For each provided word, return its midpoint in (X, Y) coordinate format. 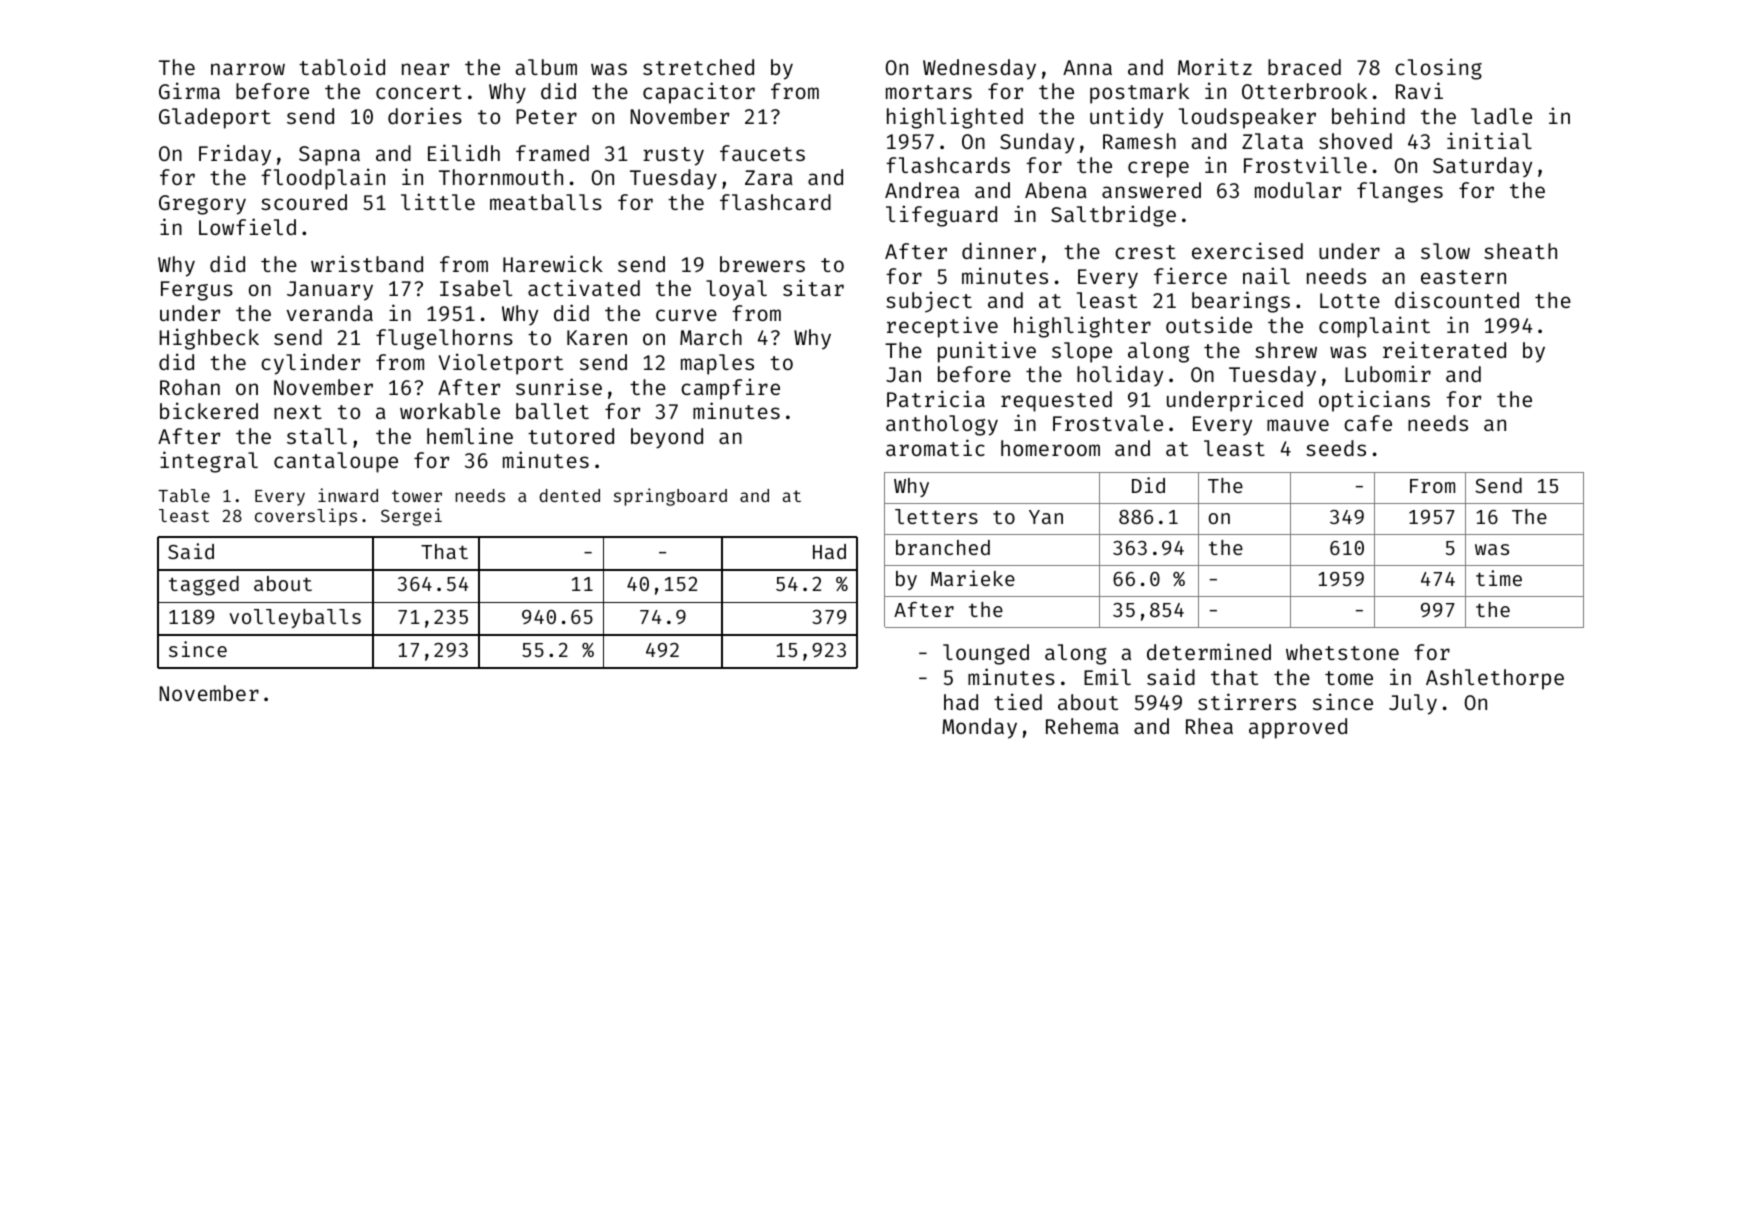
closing (1438, 69)
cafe (1368, 423)
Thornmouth (501, 177)
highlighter (1082, 327)
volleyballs (295, 618)
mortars (929, 92)
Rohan (190, 387)
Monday (979, 728)
